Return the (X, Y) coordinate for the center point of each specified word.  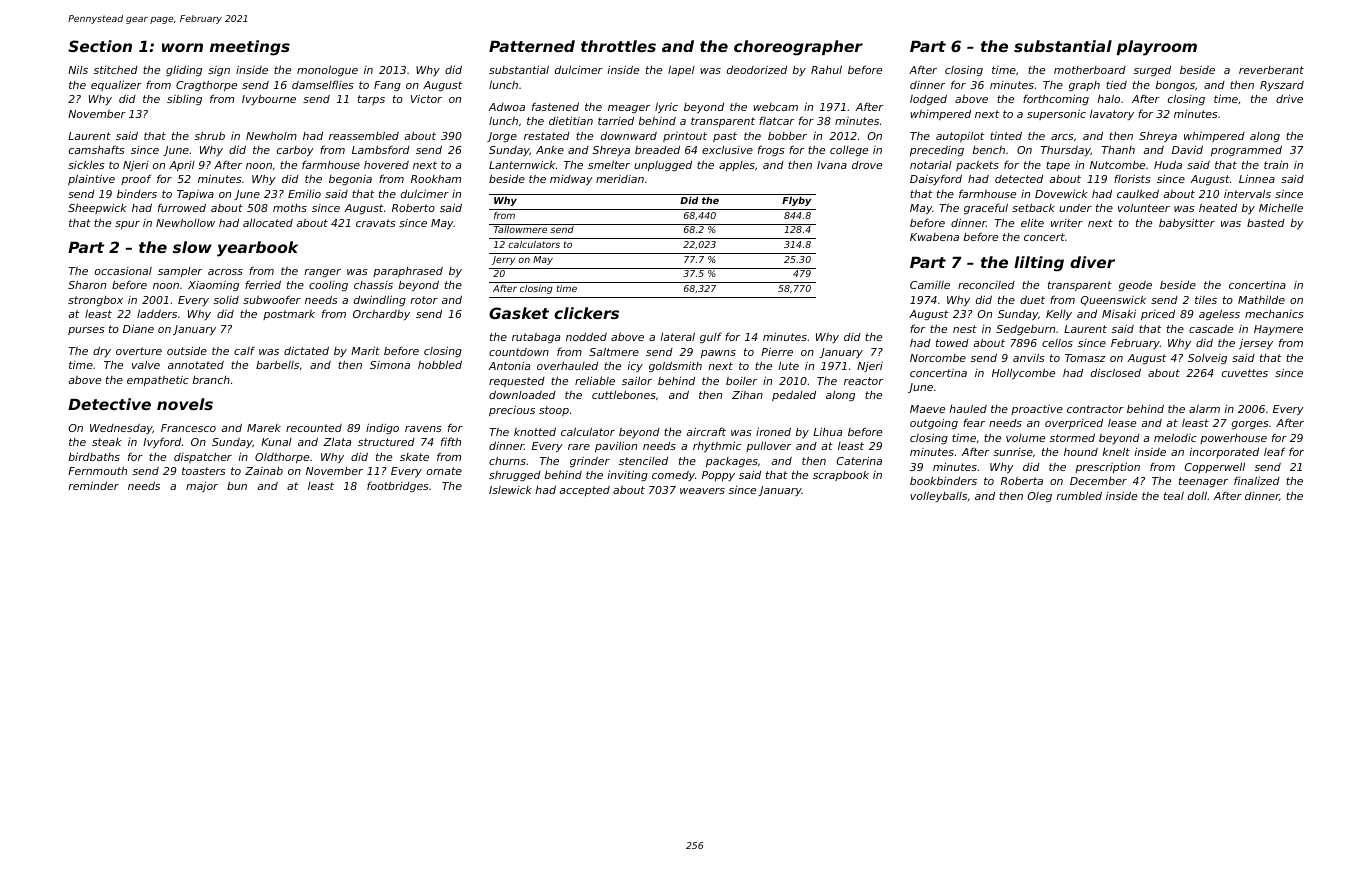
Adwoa (506, 107)
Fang (387, 86)
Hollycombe (1023, 374)
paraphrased (408, 272)
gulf (711, 337)
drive (1289, 98)
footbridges (398, 486)
